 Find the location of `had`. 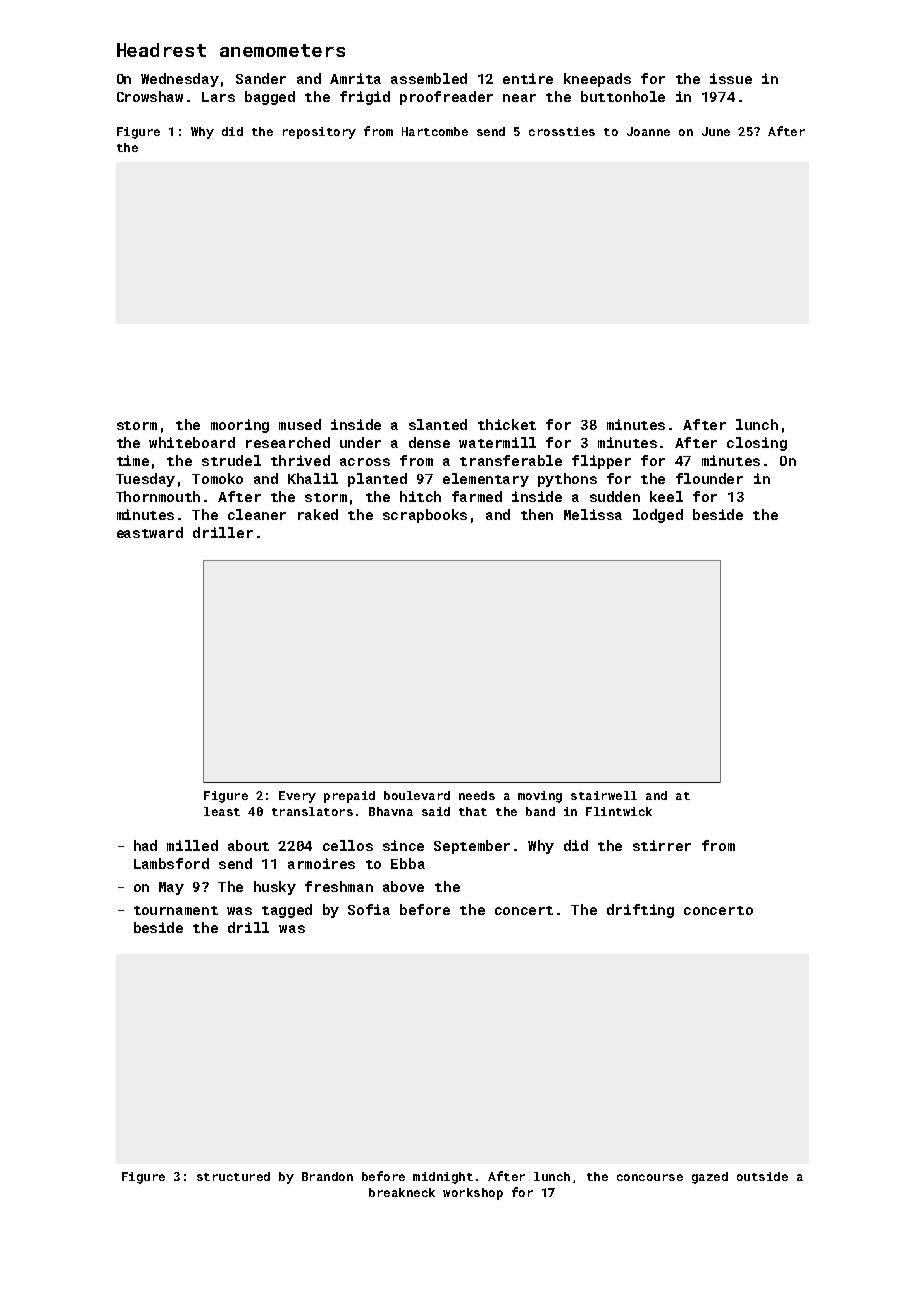

had is located at coordinates (145, 845).
